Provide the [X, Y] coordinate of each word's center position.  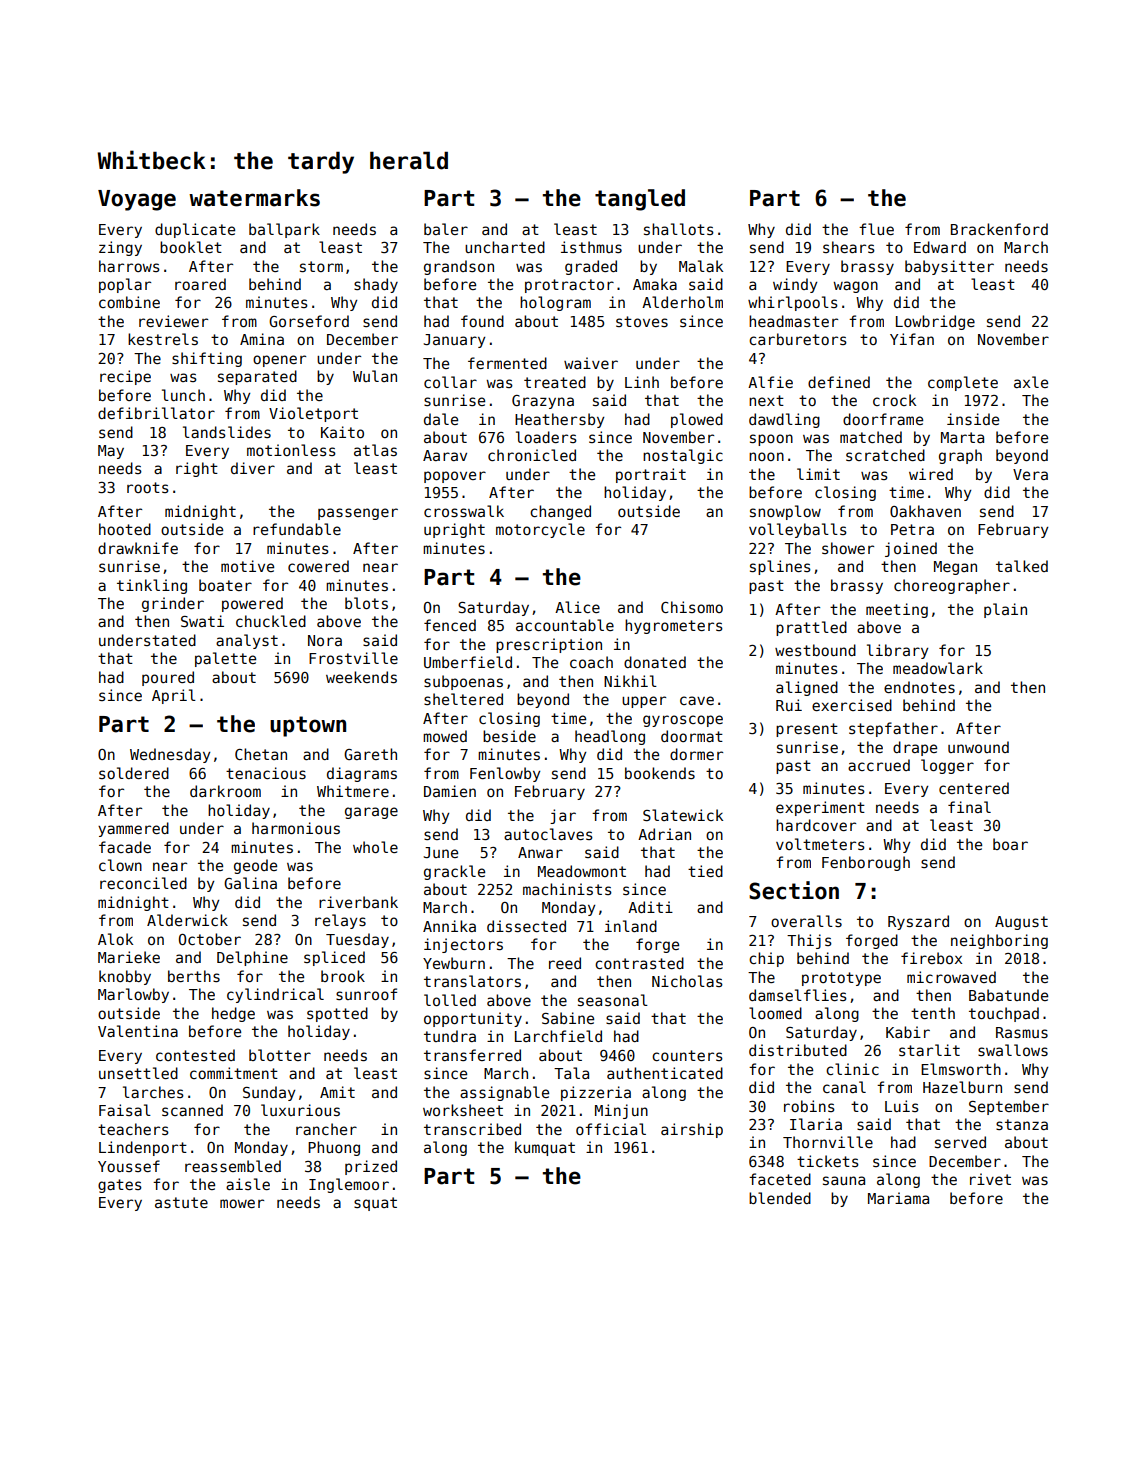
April [174, 696]
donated [655, 662]
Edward [940, 247]
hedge [233, 1014]
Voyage [137, 200]
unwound [978, 747]
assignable [504, 1093]
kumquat [545, 1148]
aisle [248, 1184]
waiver [591, 363]
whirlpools [793, 303]
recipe [125, 377]
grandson [459, 267]
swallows [1013, 1050]
